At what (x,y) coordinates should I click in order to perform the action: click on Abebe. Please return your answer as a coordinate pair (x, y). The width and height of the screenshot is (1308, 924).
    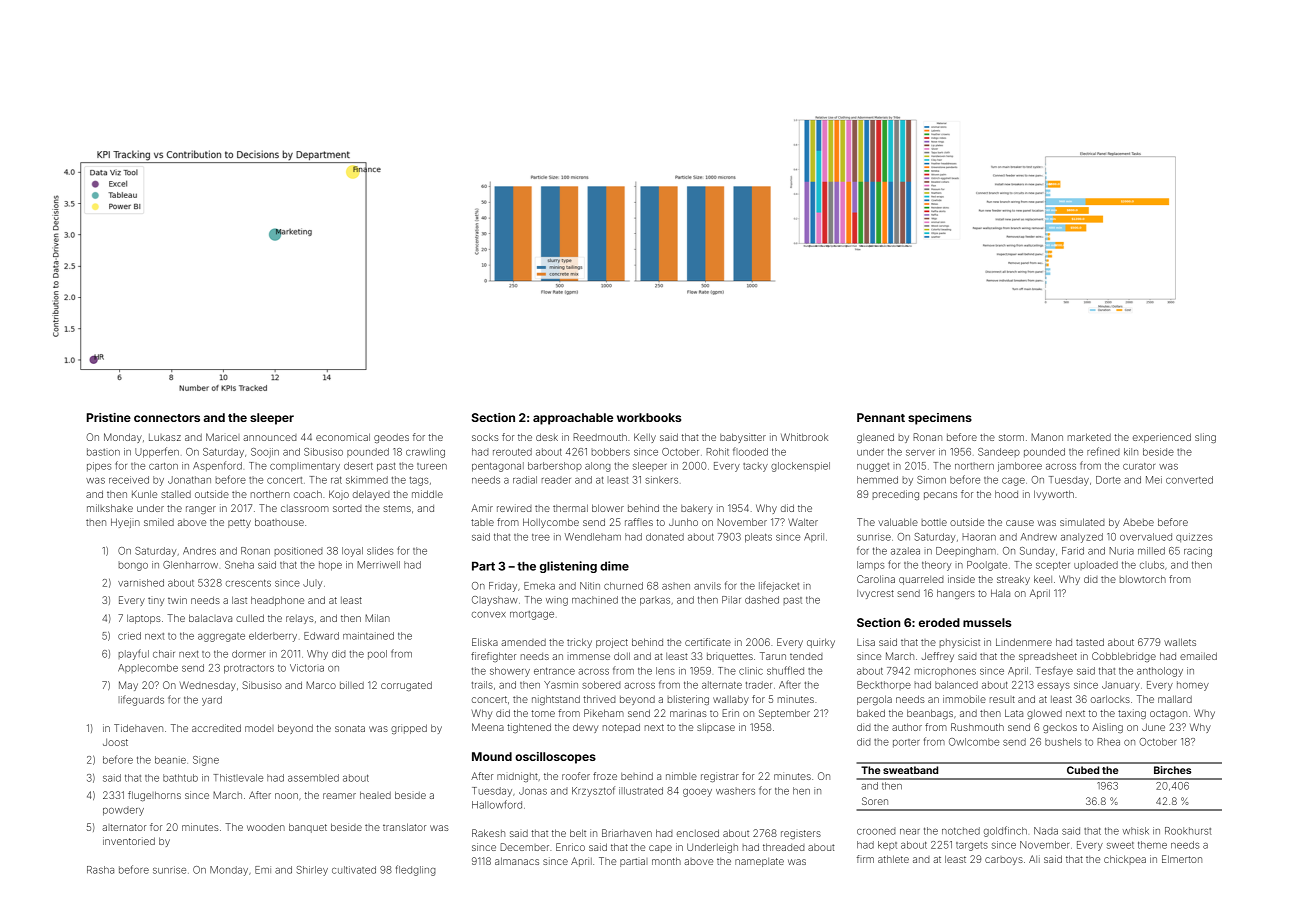
    Looking at the image, I should click on (1138, 522).
